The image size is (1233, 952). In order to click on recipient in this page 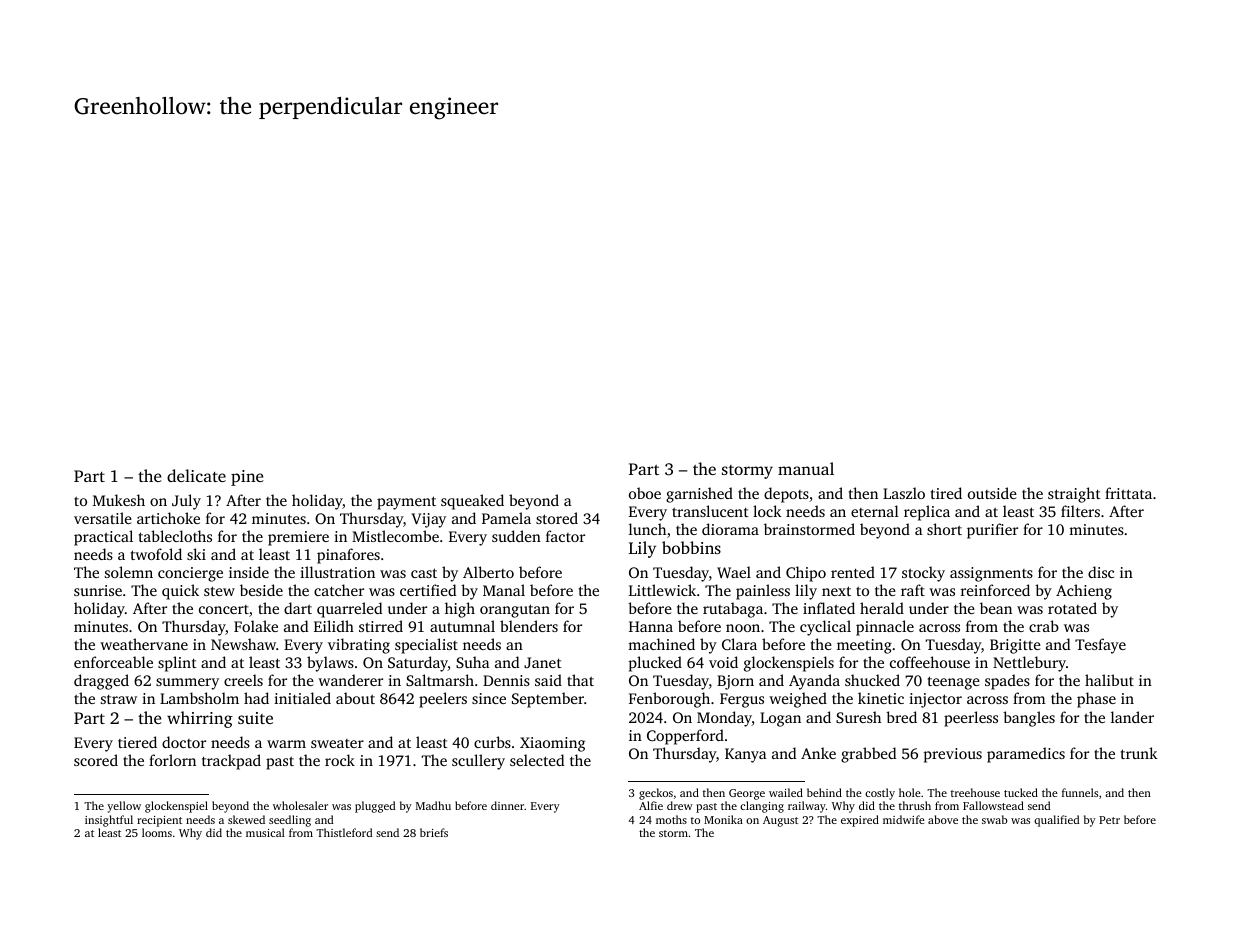, I will do `click(159, 821)`.
